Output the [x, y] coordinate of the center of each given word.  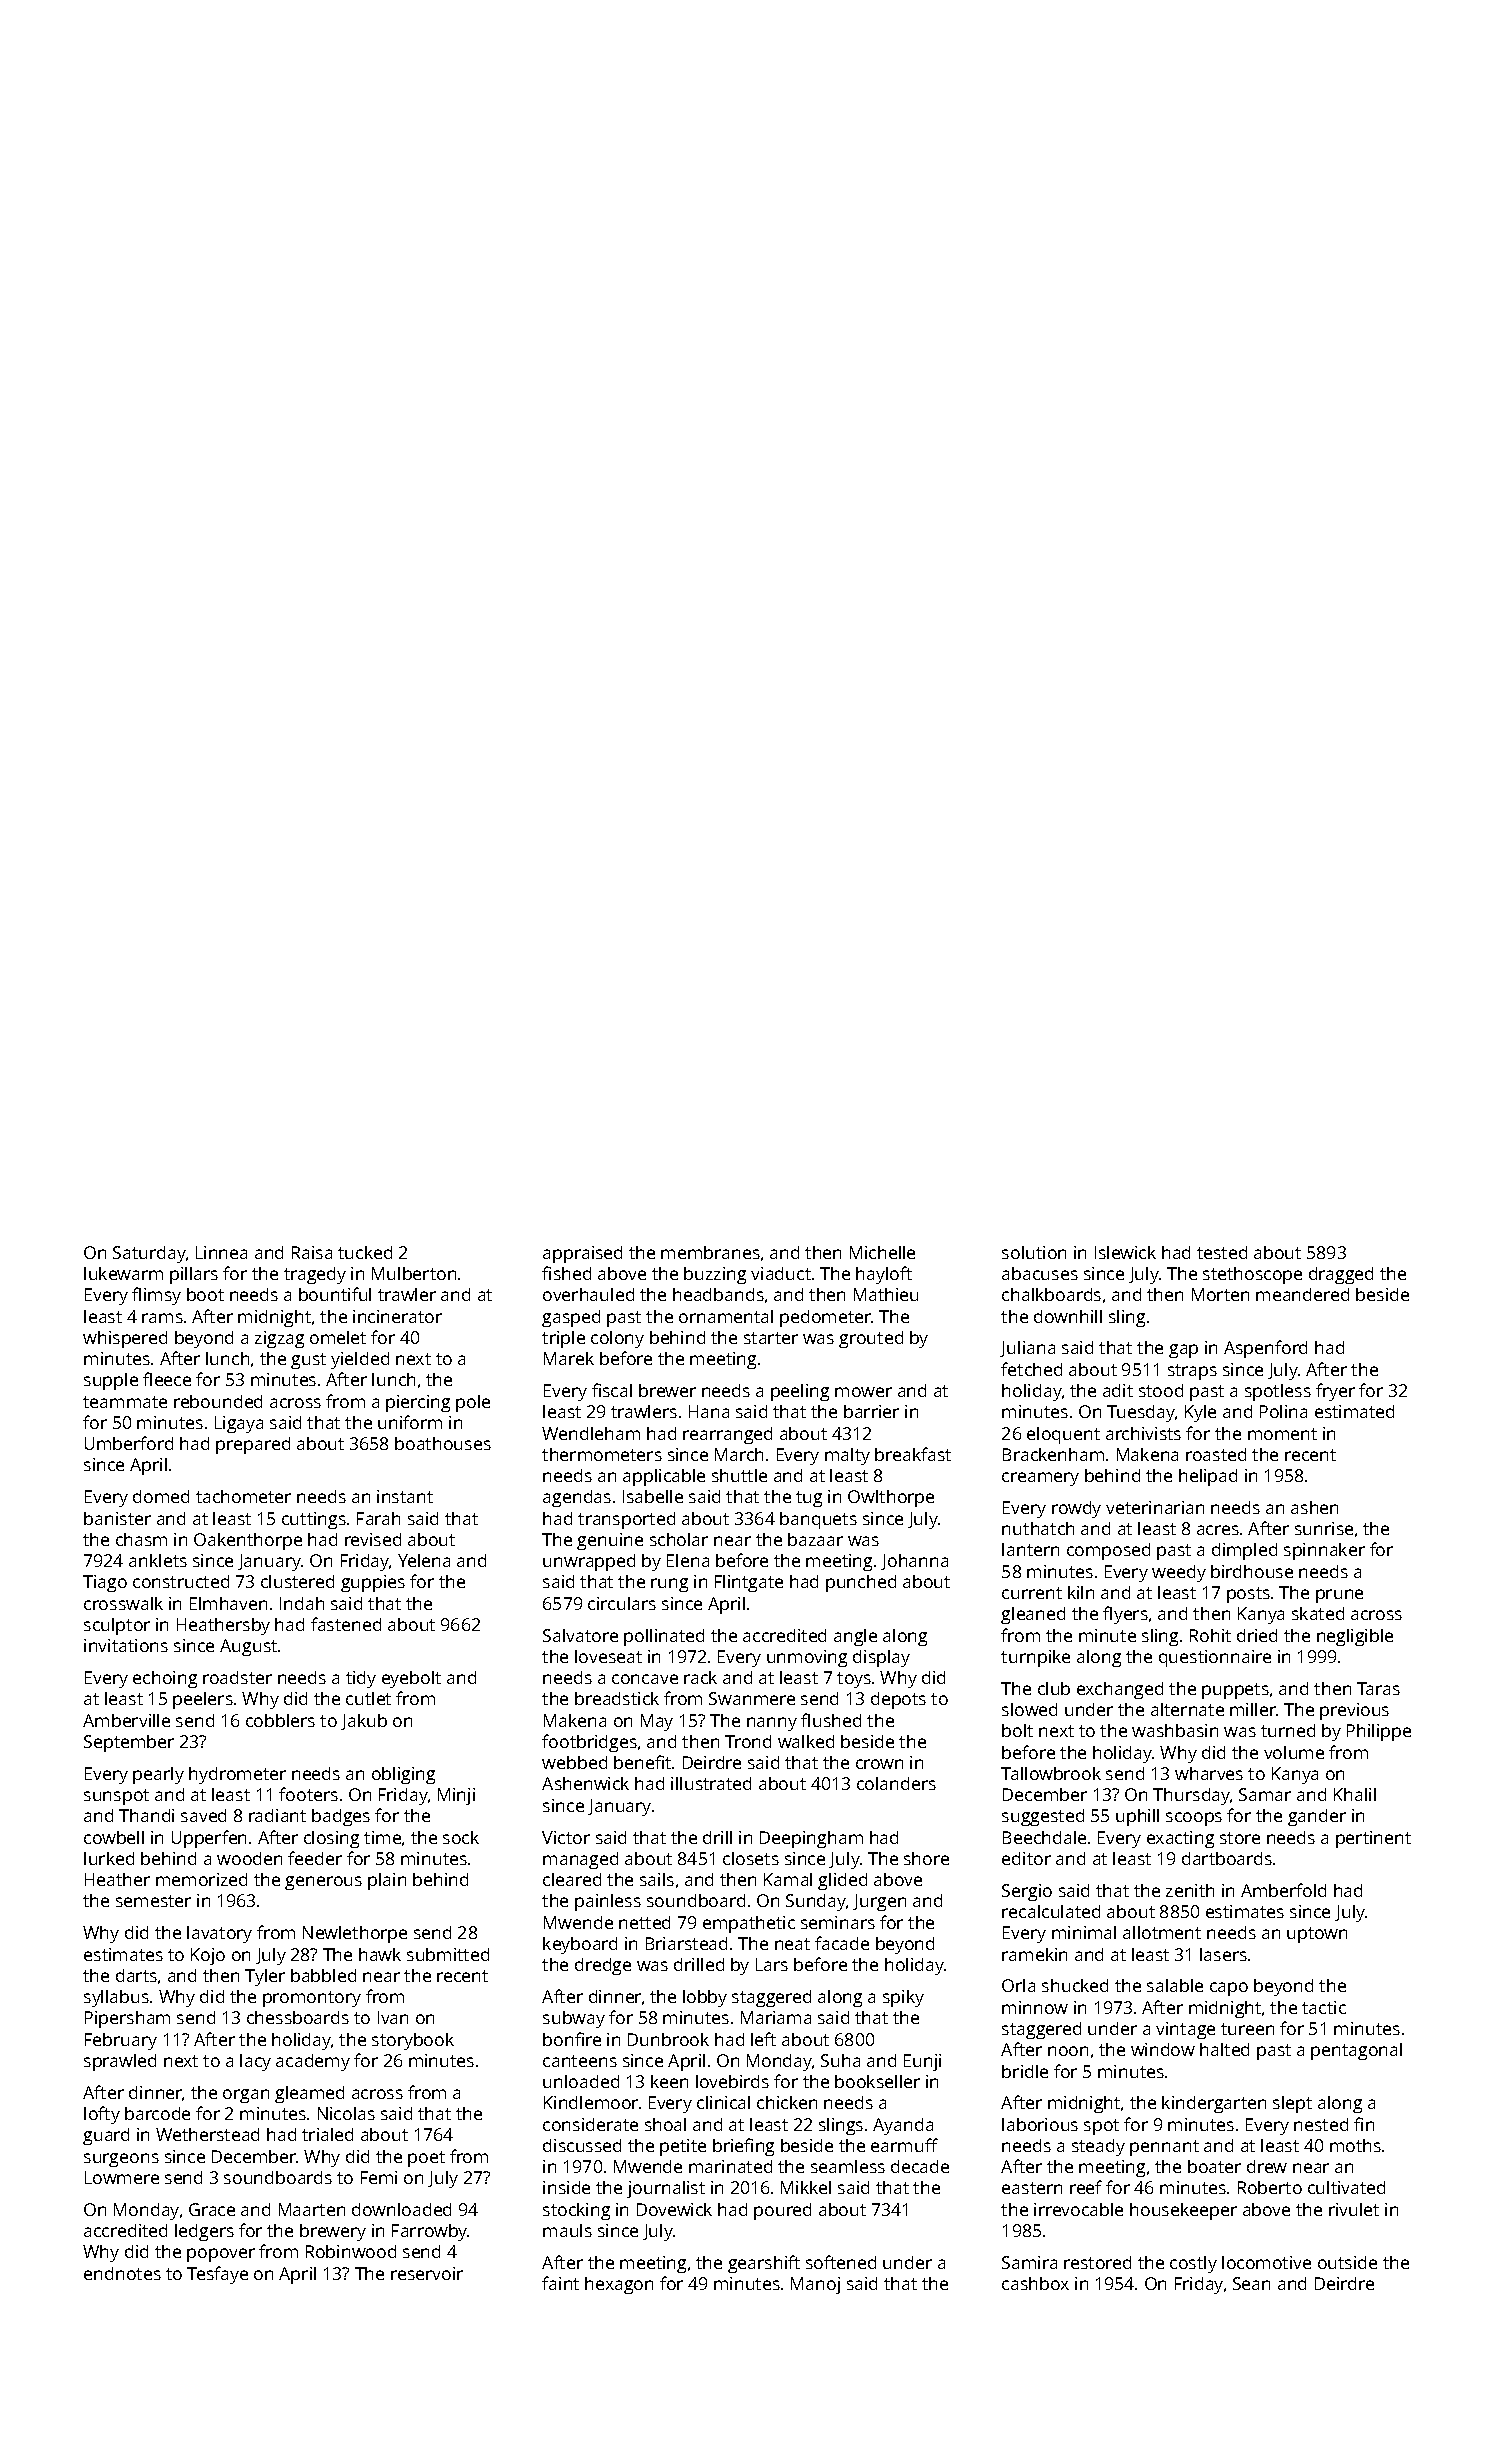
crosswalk [123, 1603]
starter [771, 1338]
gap [1183, 1351]
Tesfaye [217, 2275]
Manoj [815, 2285]
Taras [1378, 1688]
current [1032, 1593]
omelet [338, 1337]
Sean [1251, 2283]
